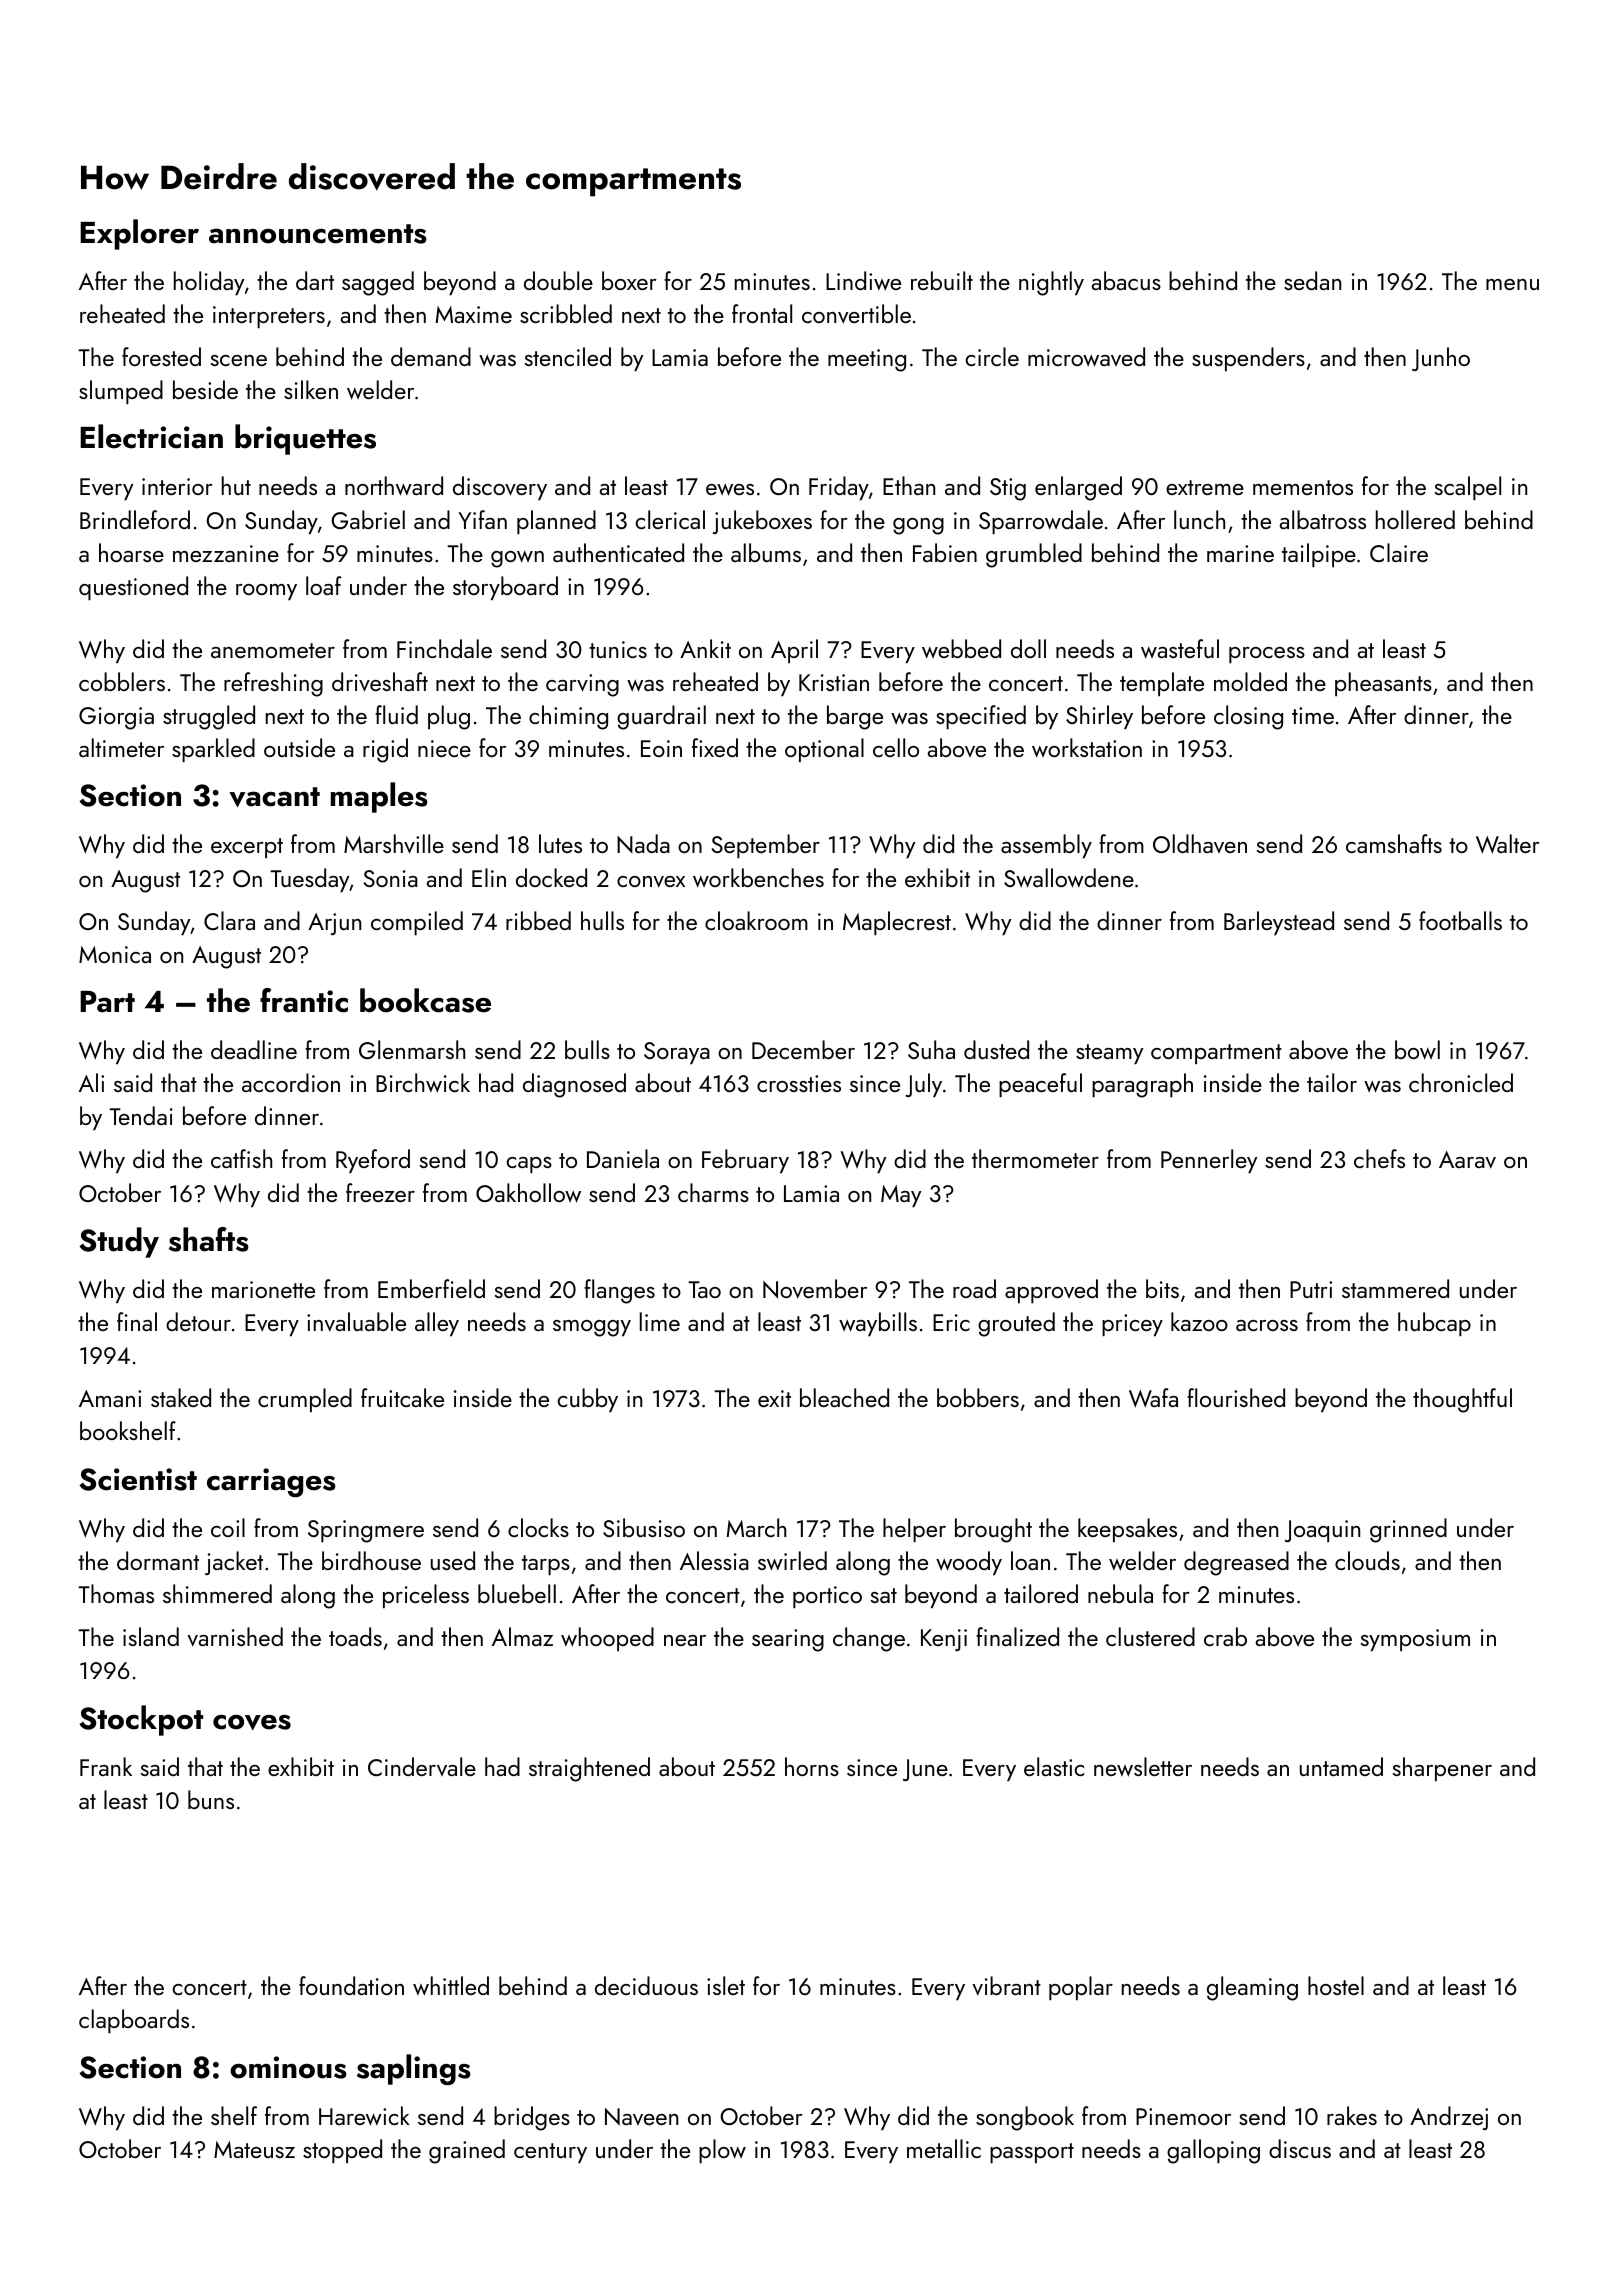  What do you see at coordinates (119, 1242) in the page?
I see `Study` at bounding box center [119, 1242].
